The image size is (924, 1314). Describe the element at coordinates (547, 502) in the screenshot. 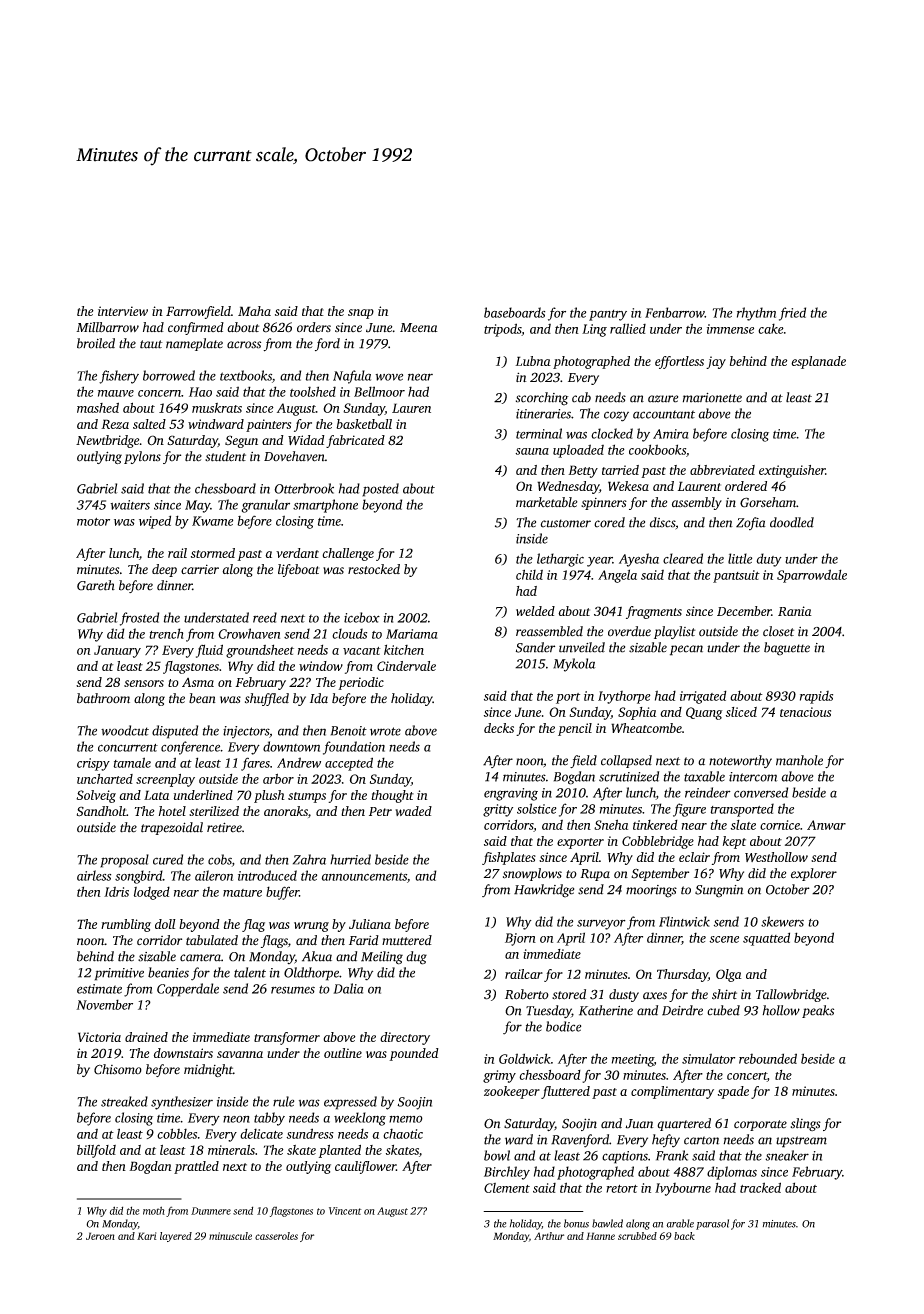

I see `marketable` at that location.
